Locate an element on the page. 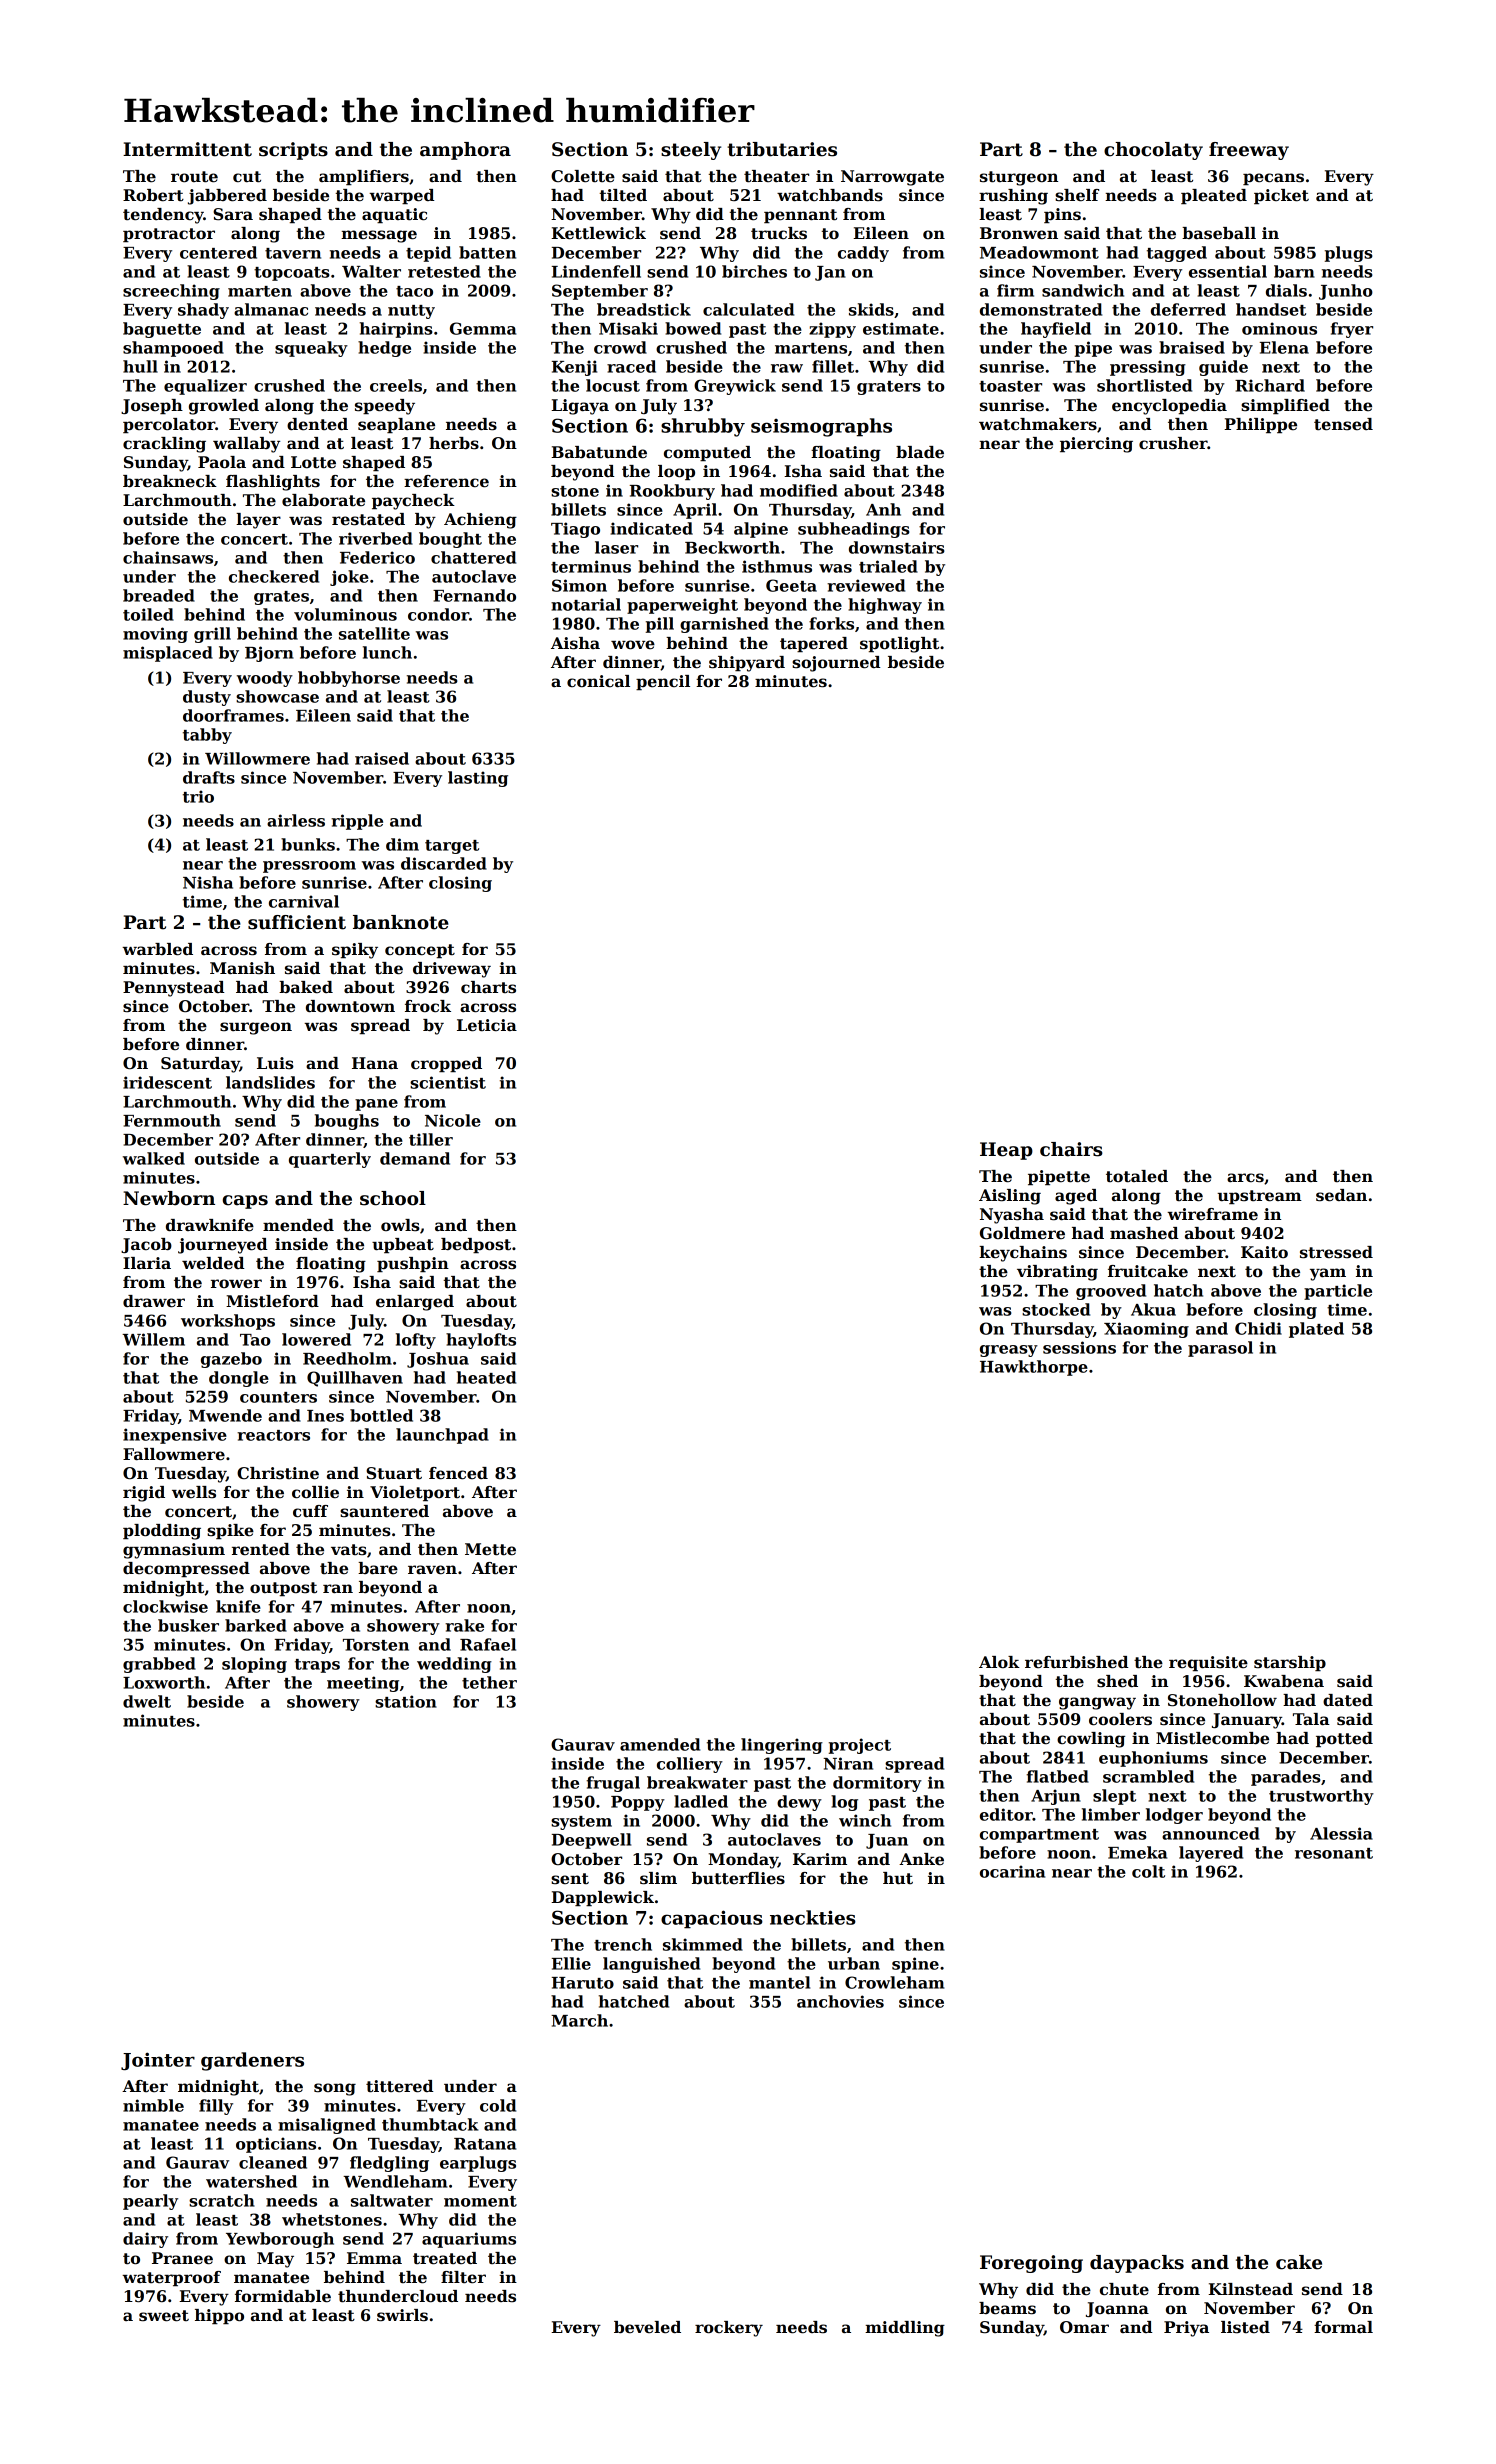  freeway is located at coordinates (1249, 151).
